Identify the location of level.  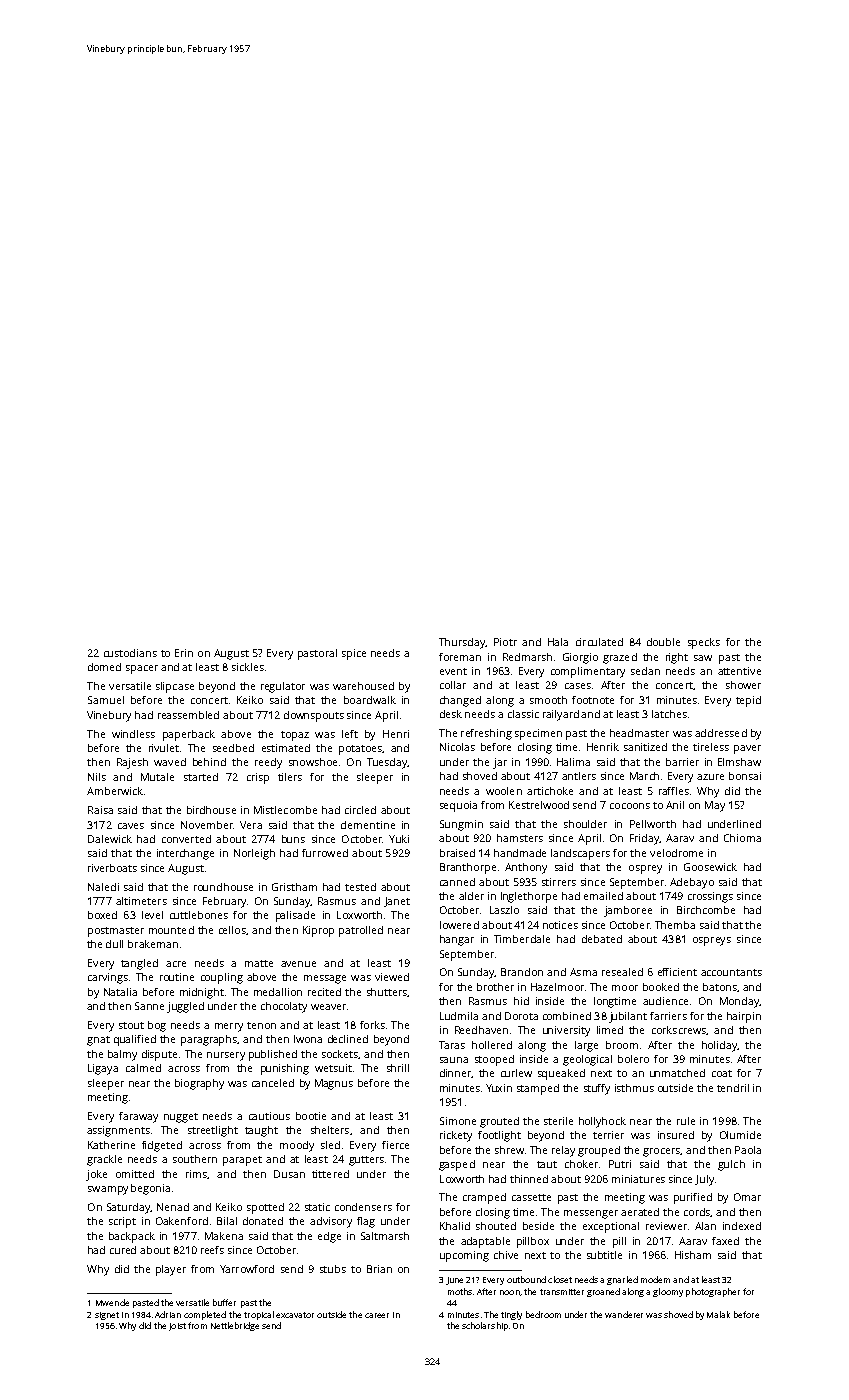
(152, 915).
